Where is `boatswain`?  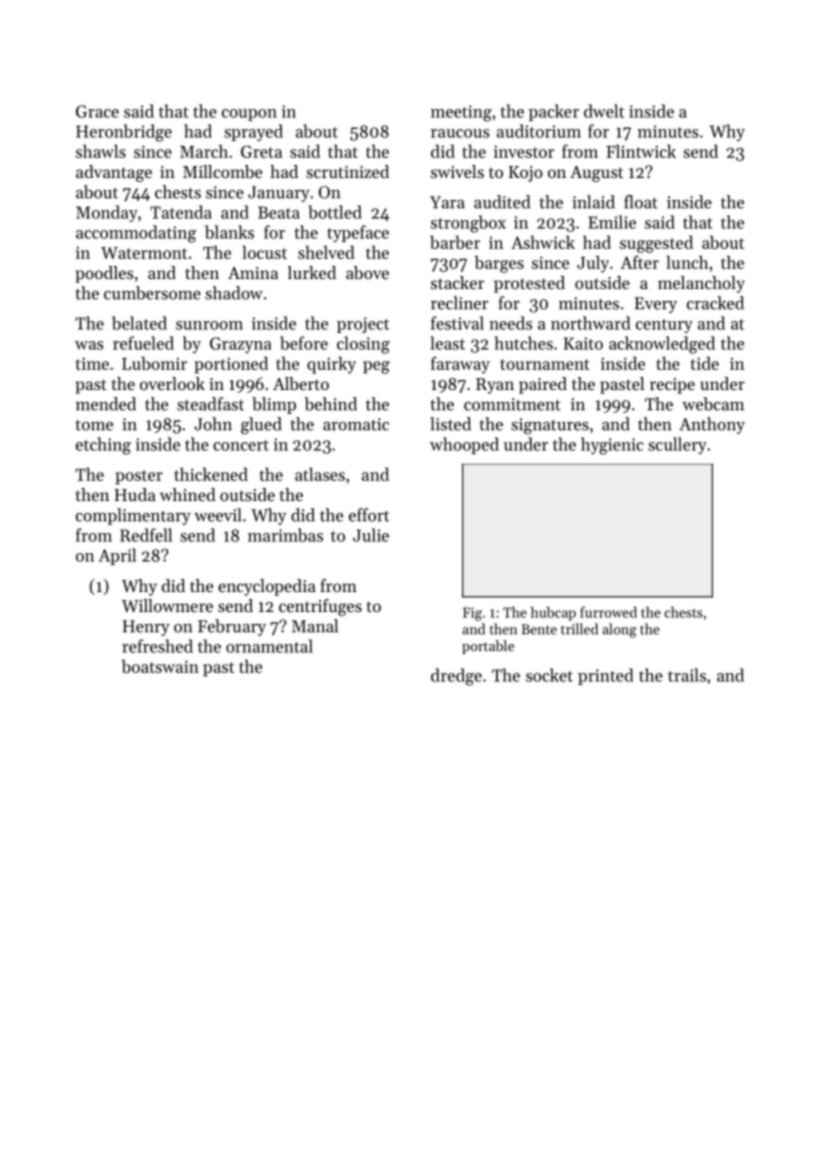
boatswain is located at coordinates (160, 666).
